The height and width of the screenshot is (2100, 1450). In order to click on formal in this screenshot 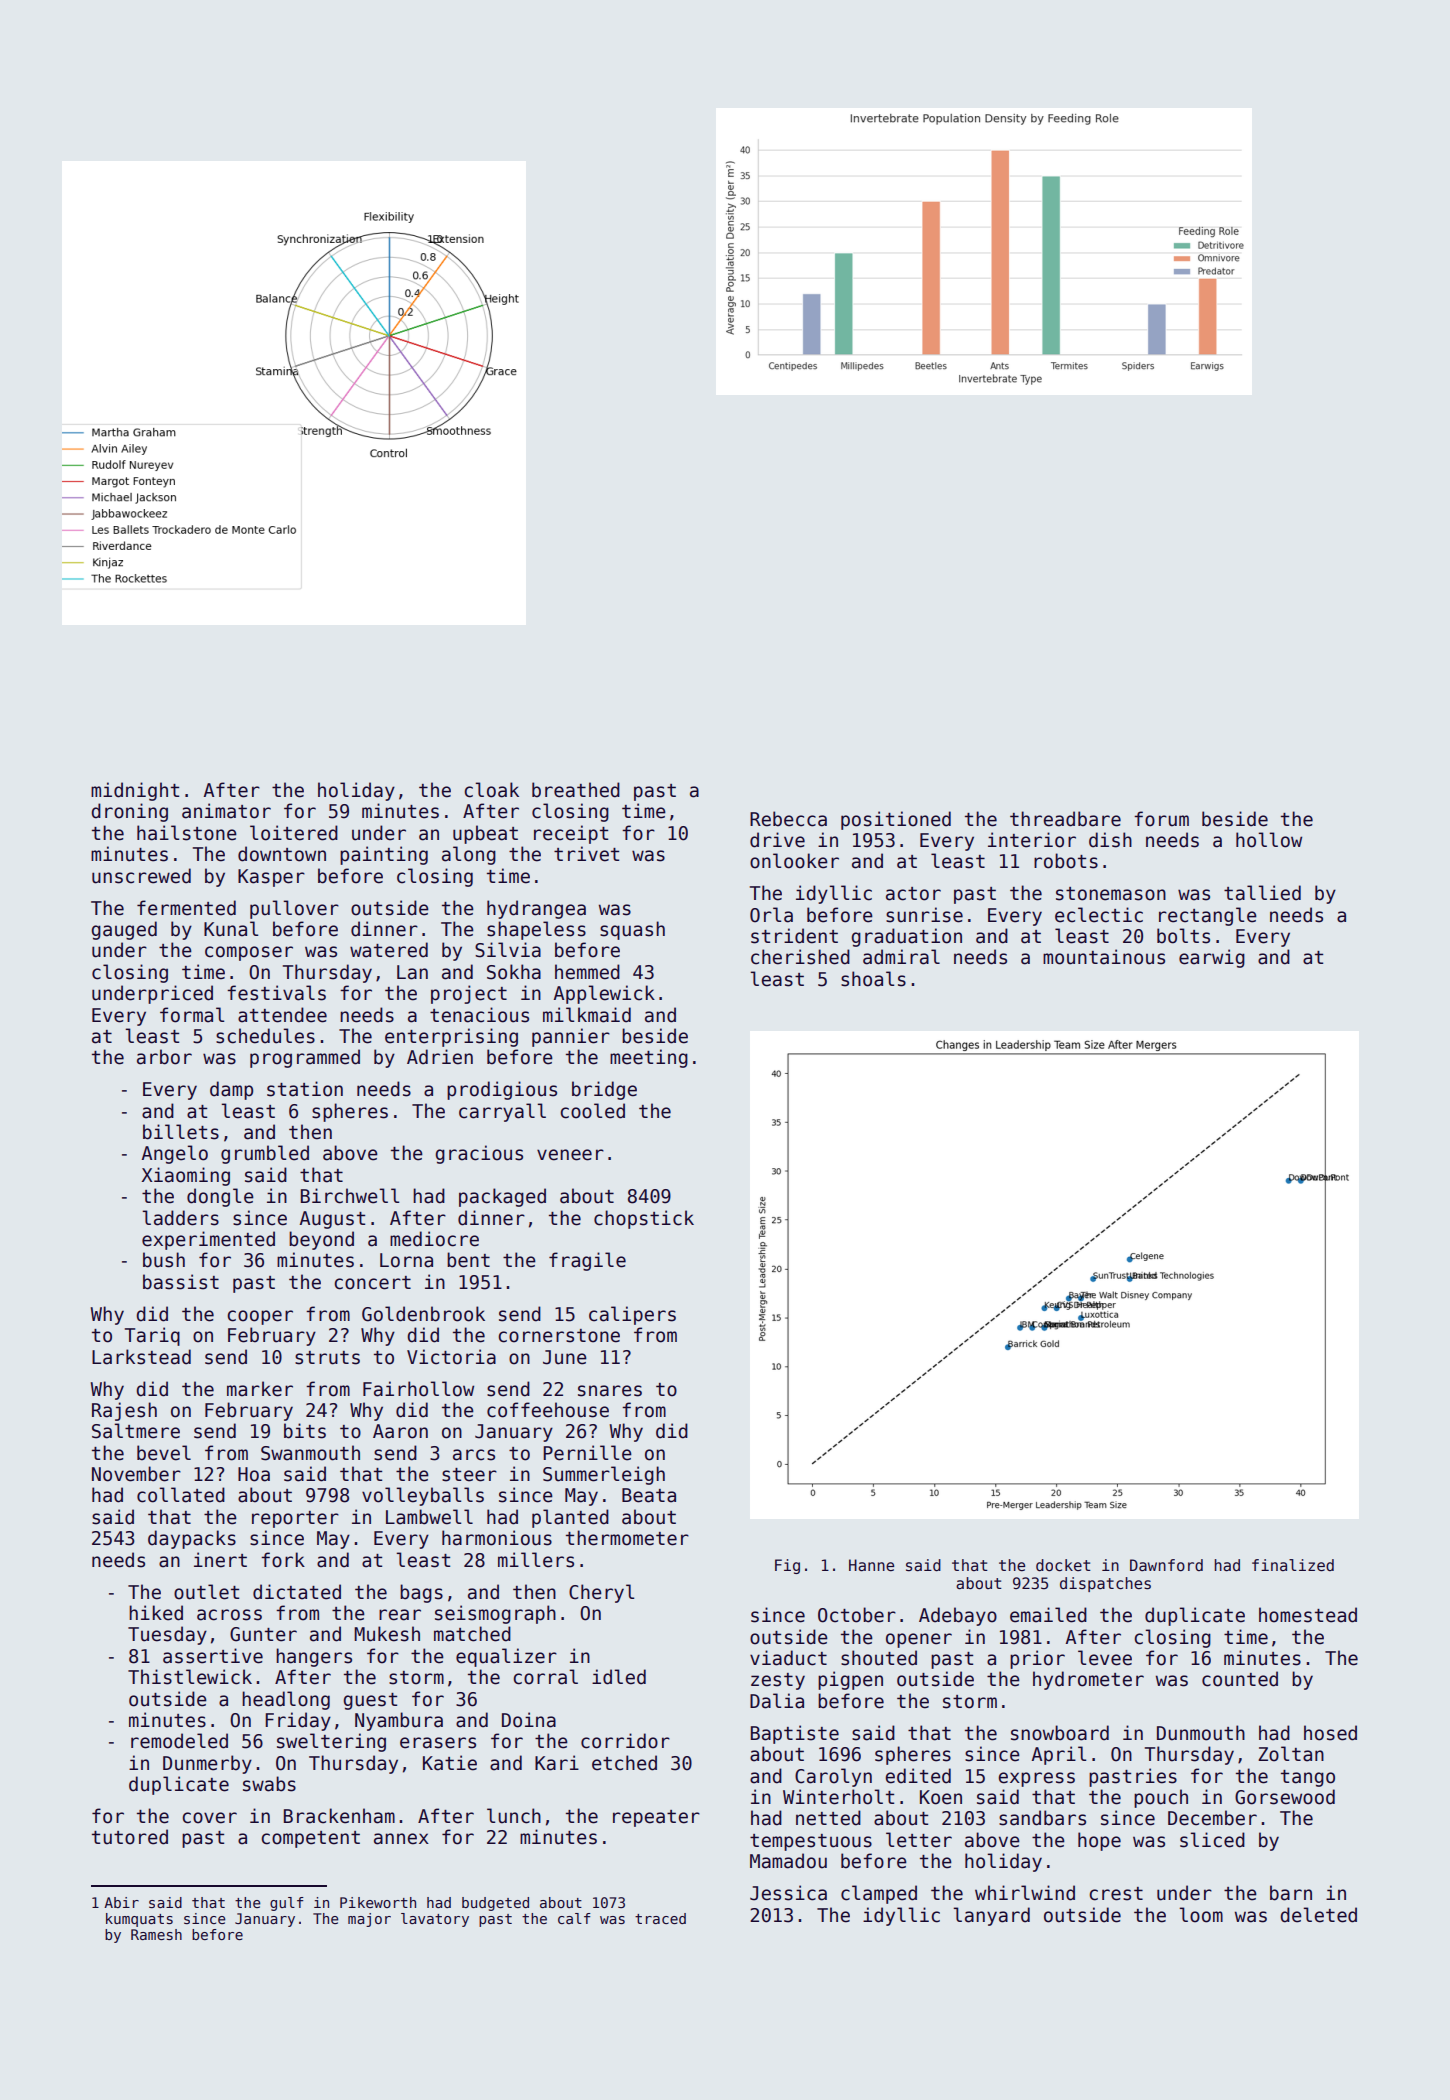, I will do `click(192, 1015)`.
